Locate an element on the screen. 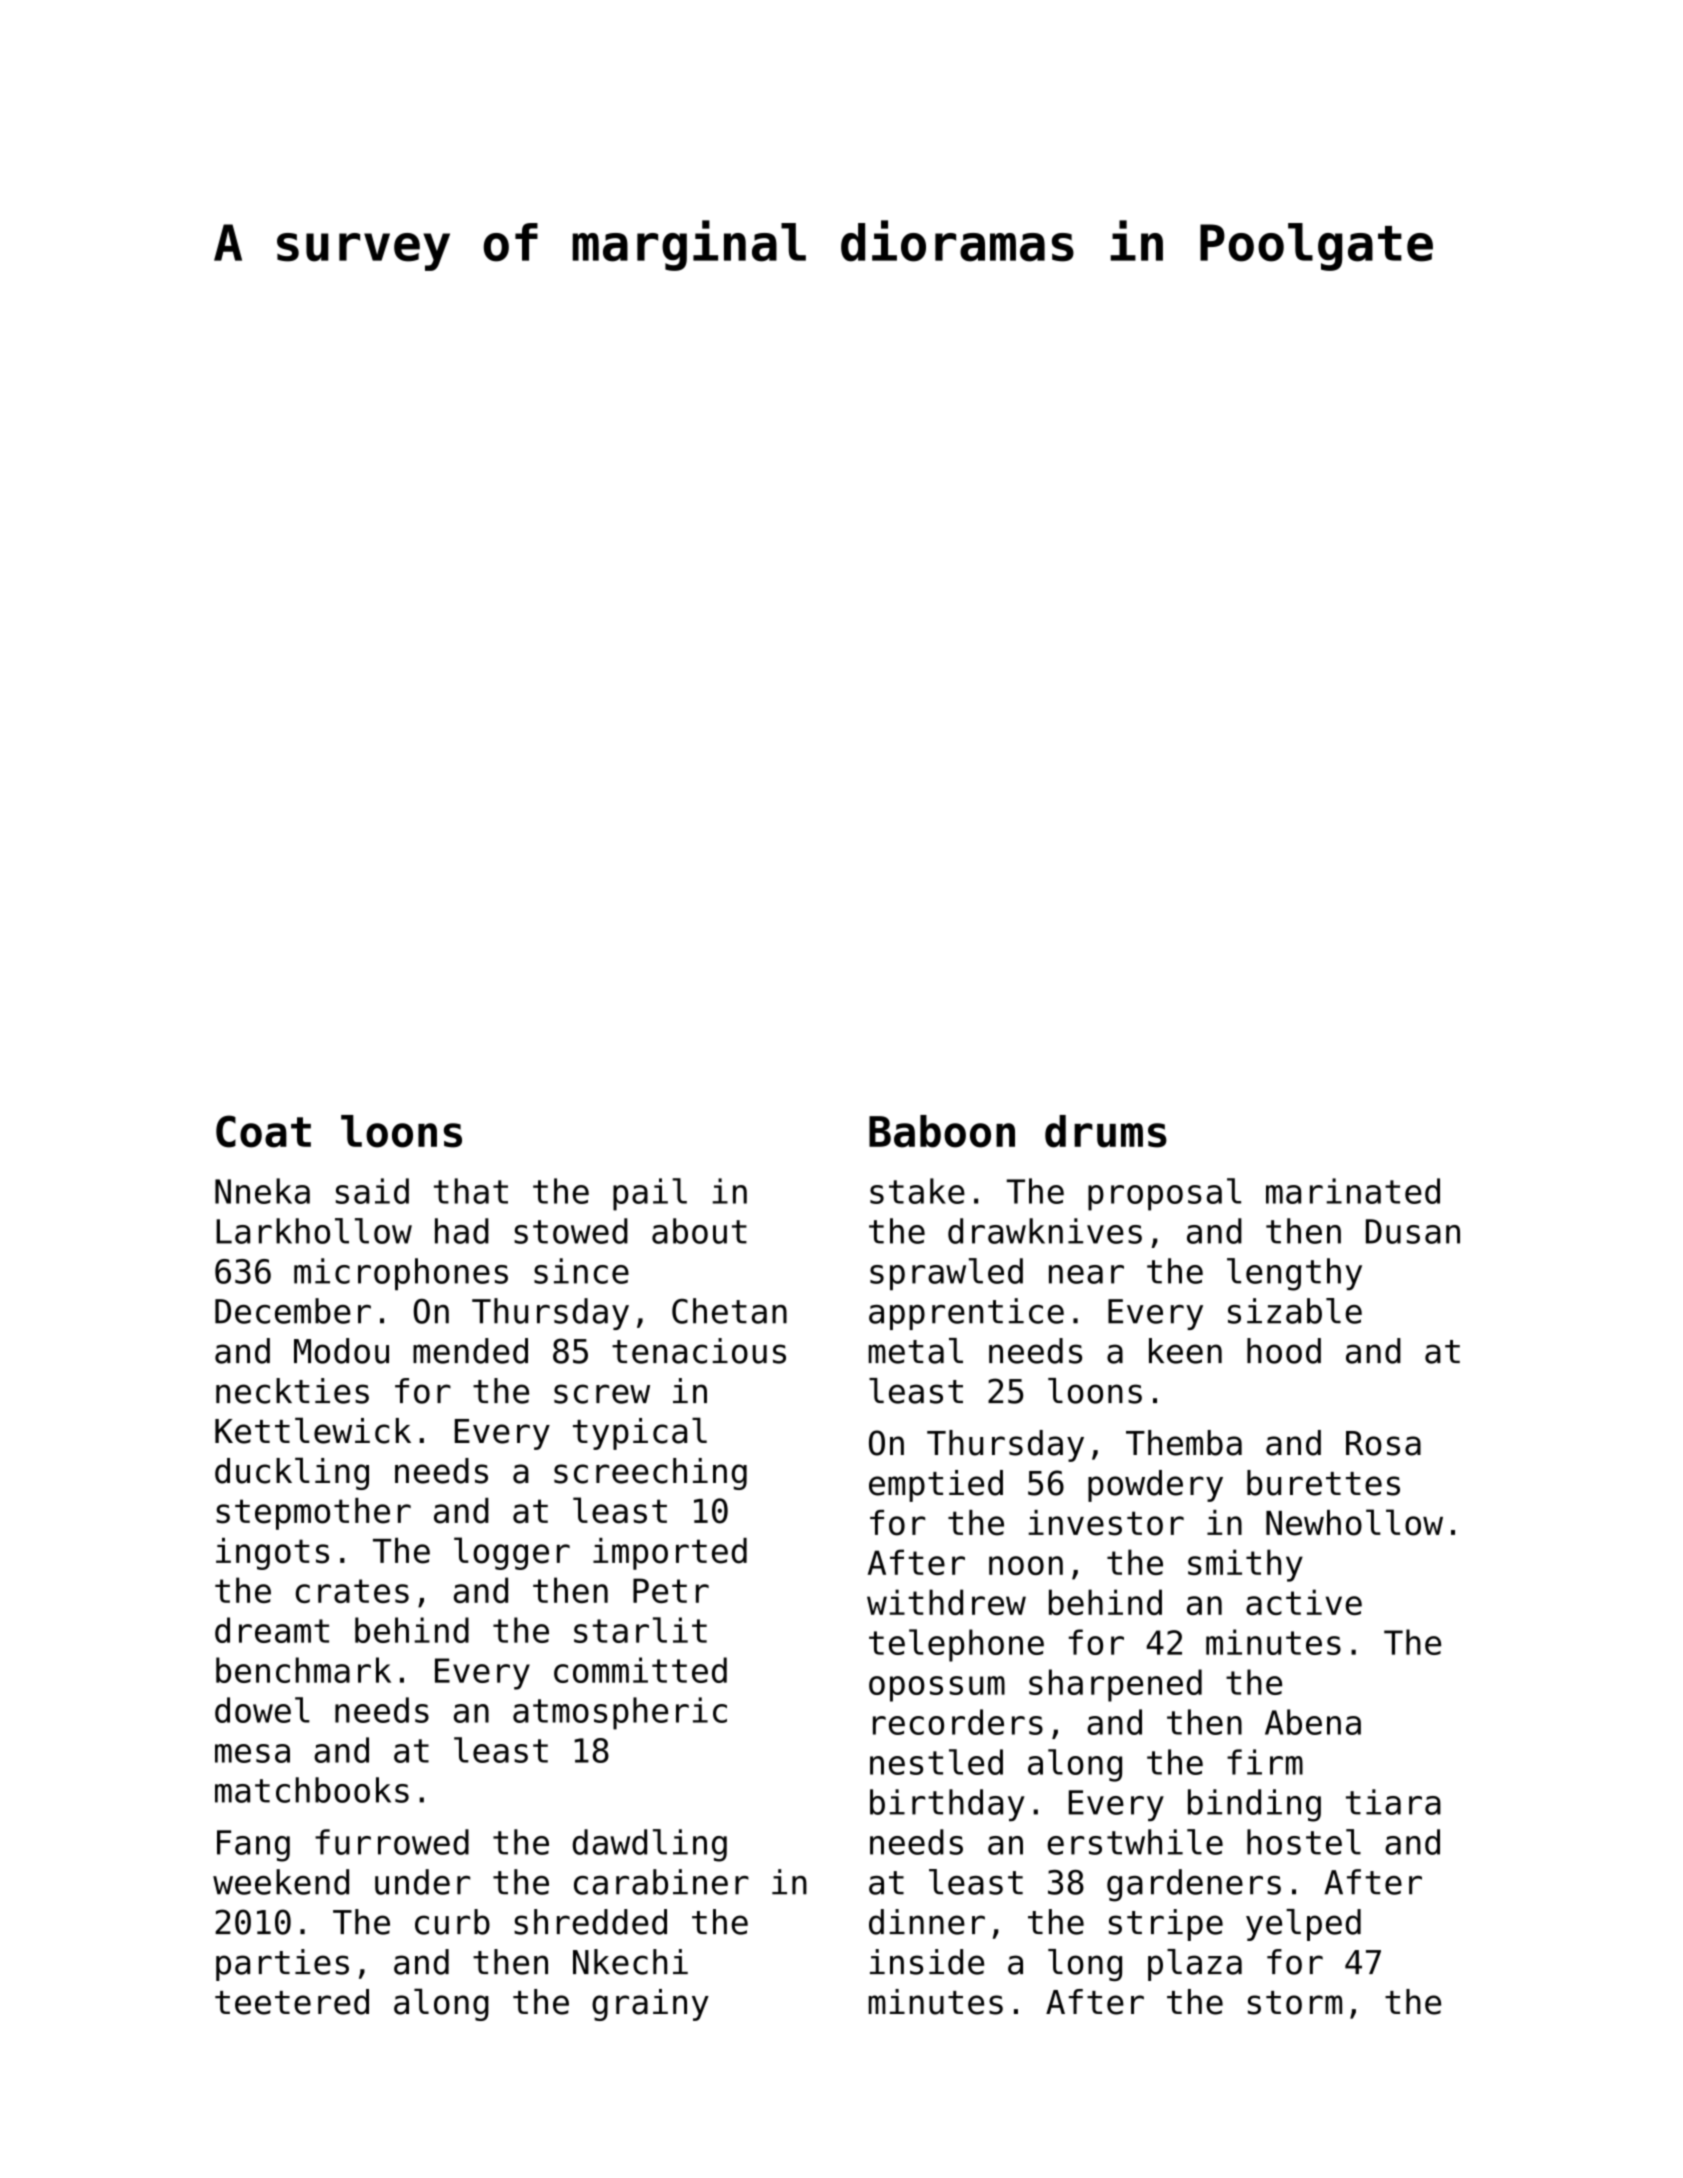 This screenshot has width=1683, height=2178. birthday is located at coordinates (947, 1805).
